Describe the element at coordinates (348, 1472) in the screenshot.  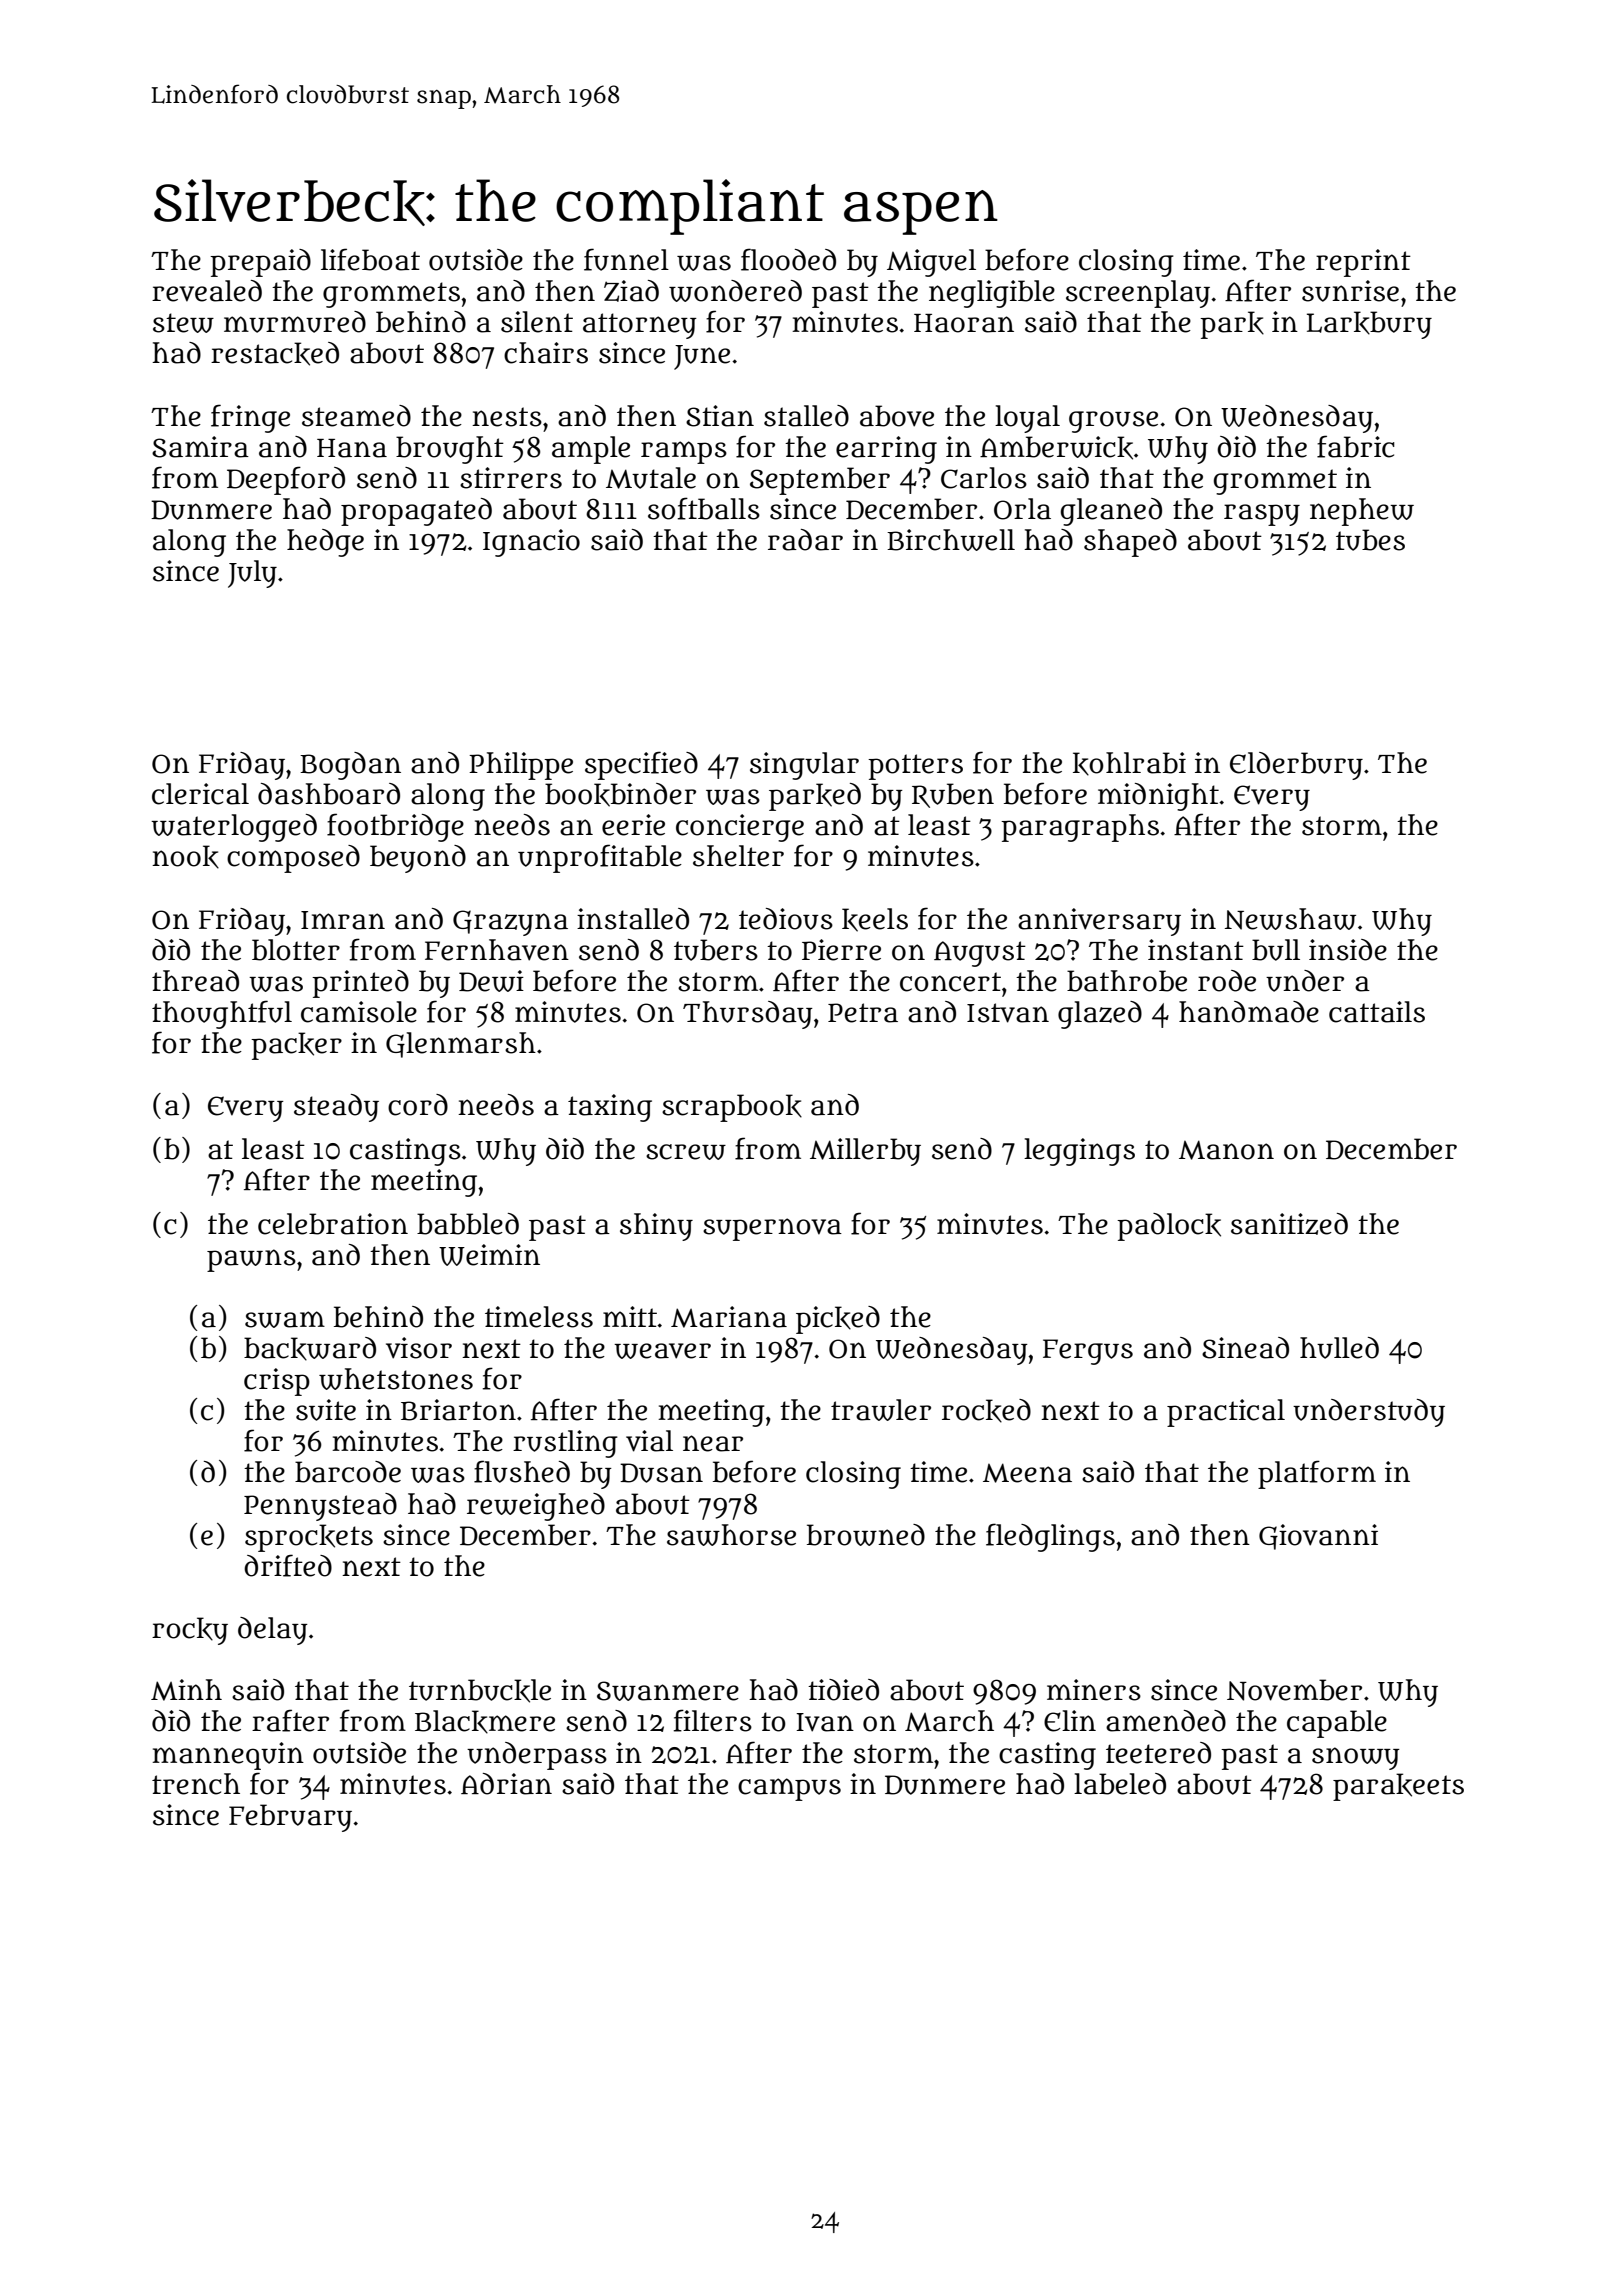
I see `barcode` at that location.
